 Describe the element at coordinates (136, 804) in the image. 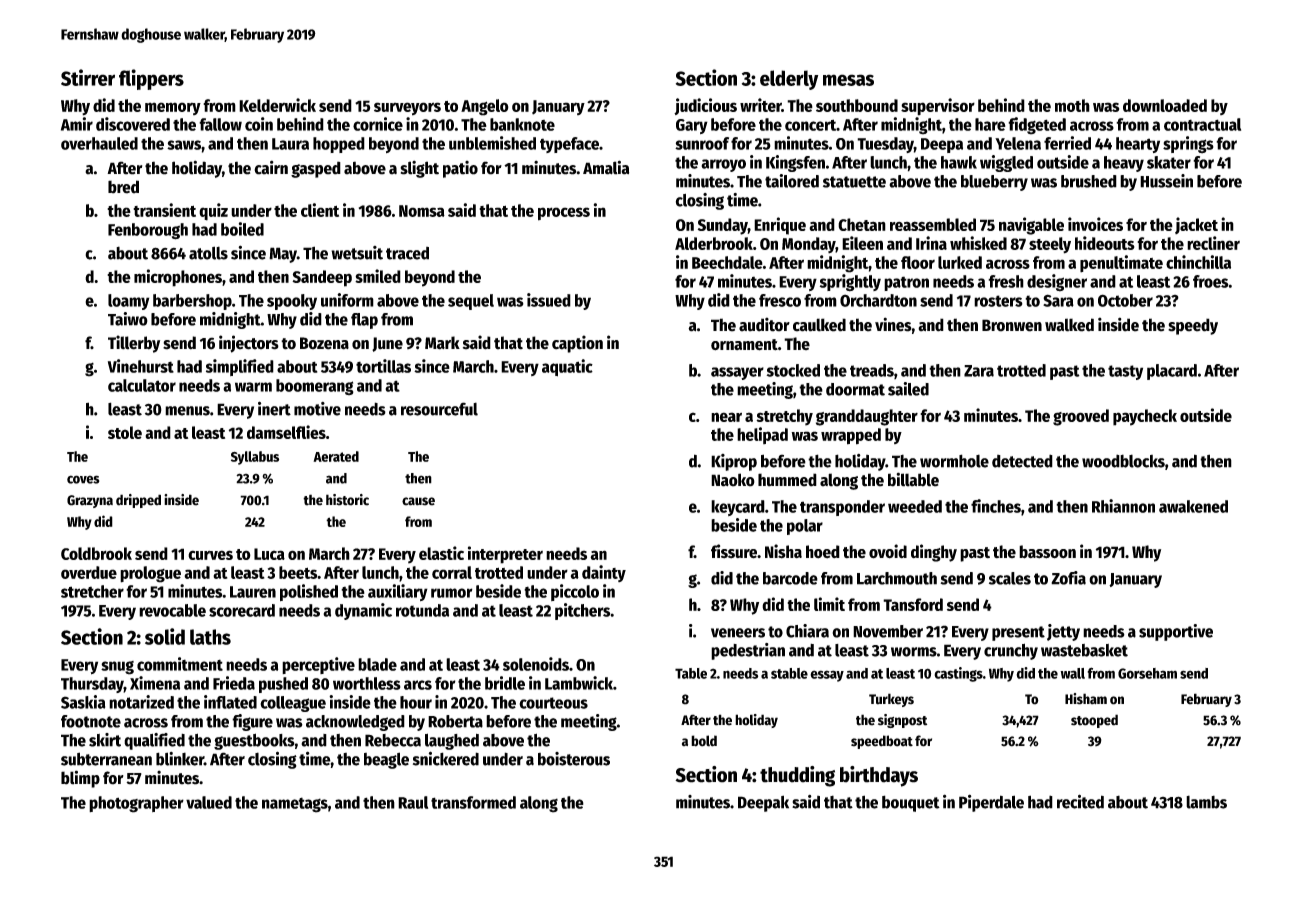

I see `photographer` at that location.
